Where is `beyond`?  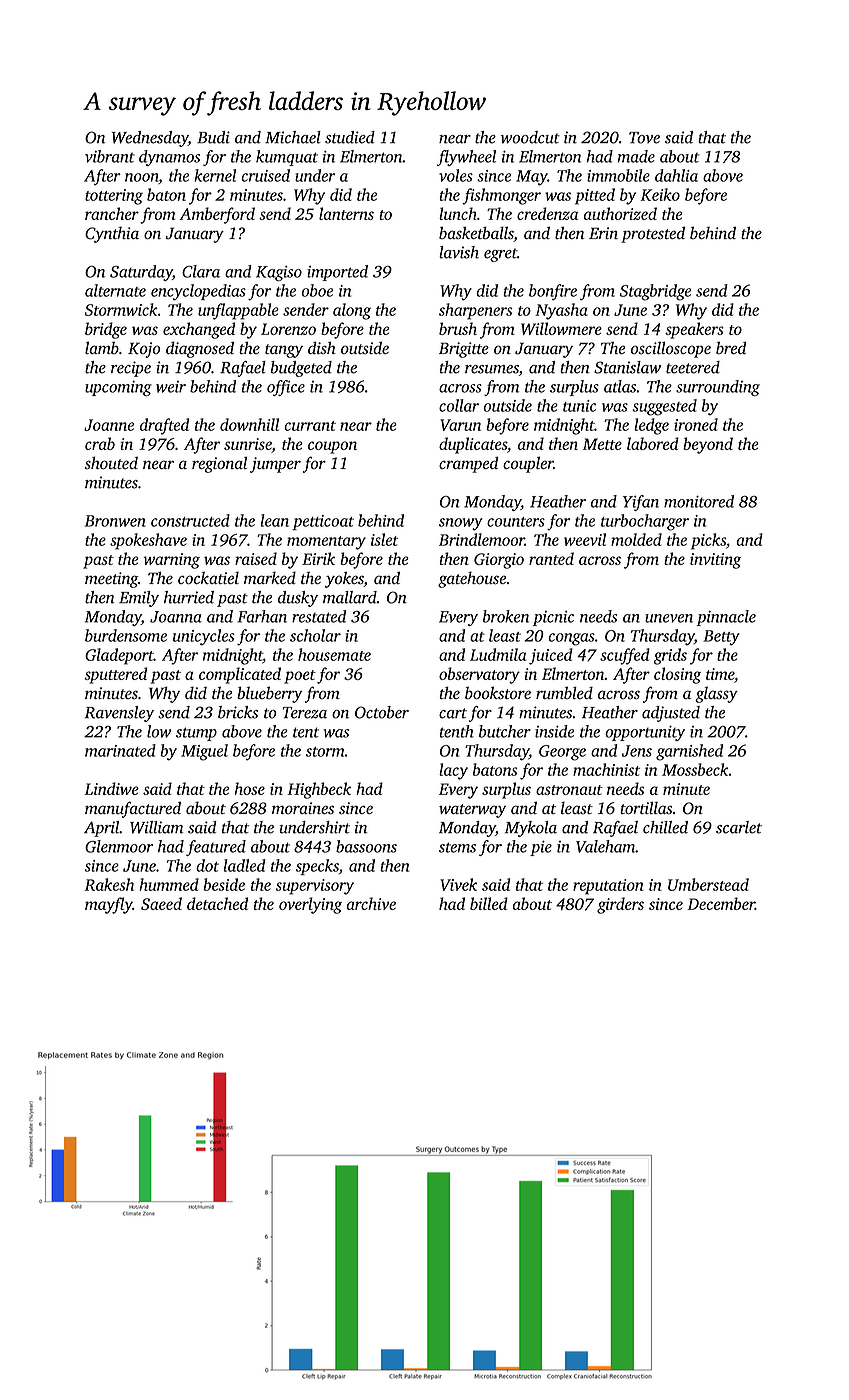
beyond is located at coordinates (708, 445).
